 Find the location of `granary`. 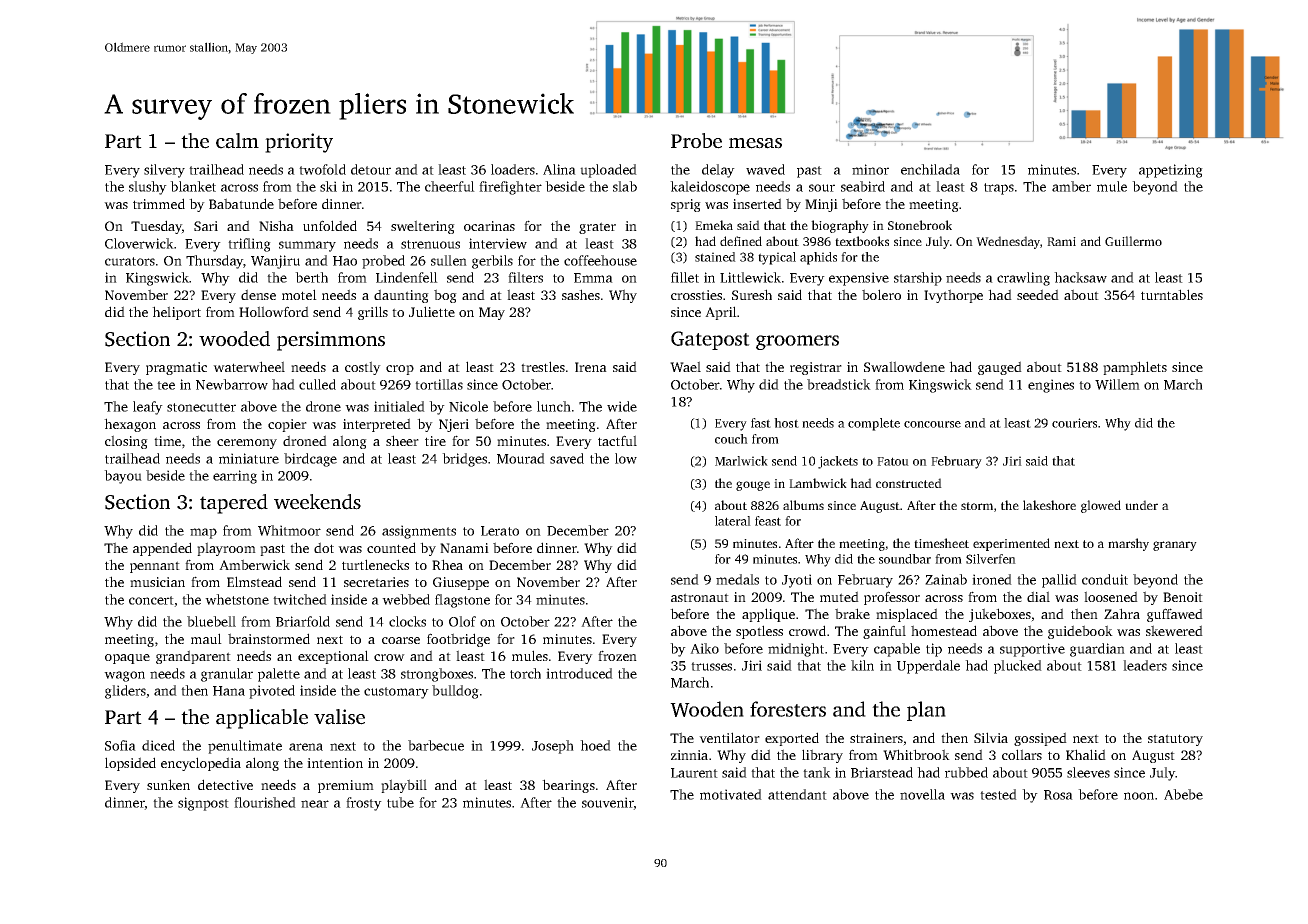

granary is located at coordinates (1175, 546).
